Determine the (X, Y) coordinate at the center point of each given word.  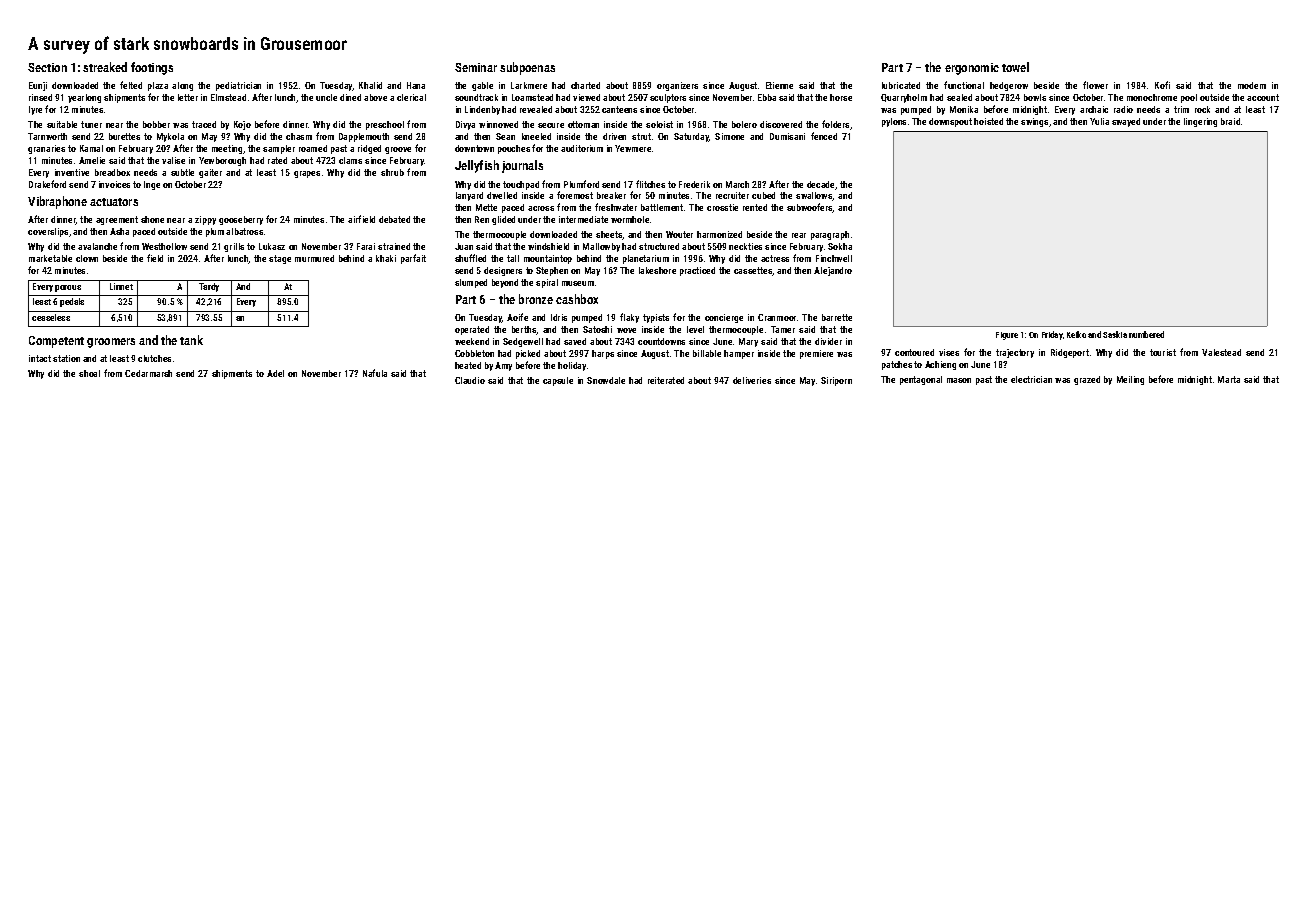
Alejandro (833, 271)
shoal (89, 373)
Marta (1229, 379)
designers (503, 271)
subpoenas (527, 68)
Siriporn (836, 381)
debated (394, 219)
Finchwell (834, 258)
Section (47, 67)
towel (1015, 67)
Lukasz (272, 246)
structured (659, 246)
